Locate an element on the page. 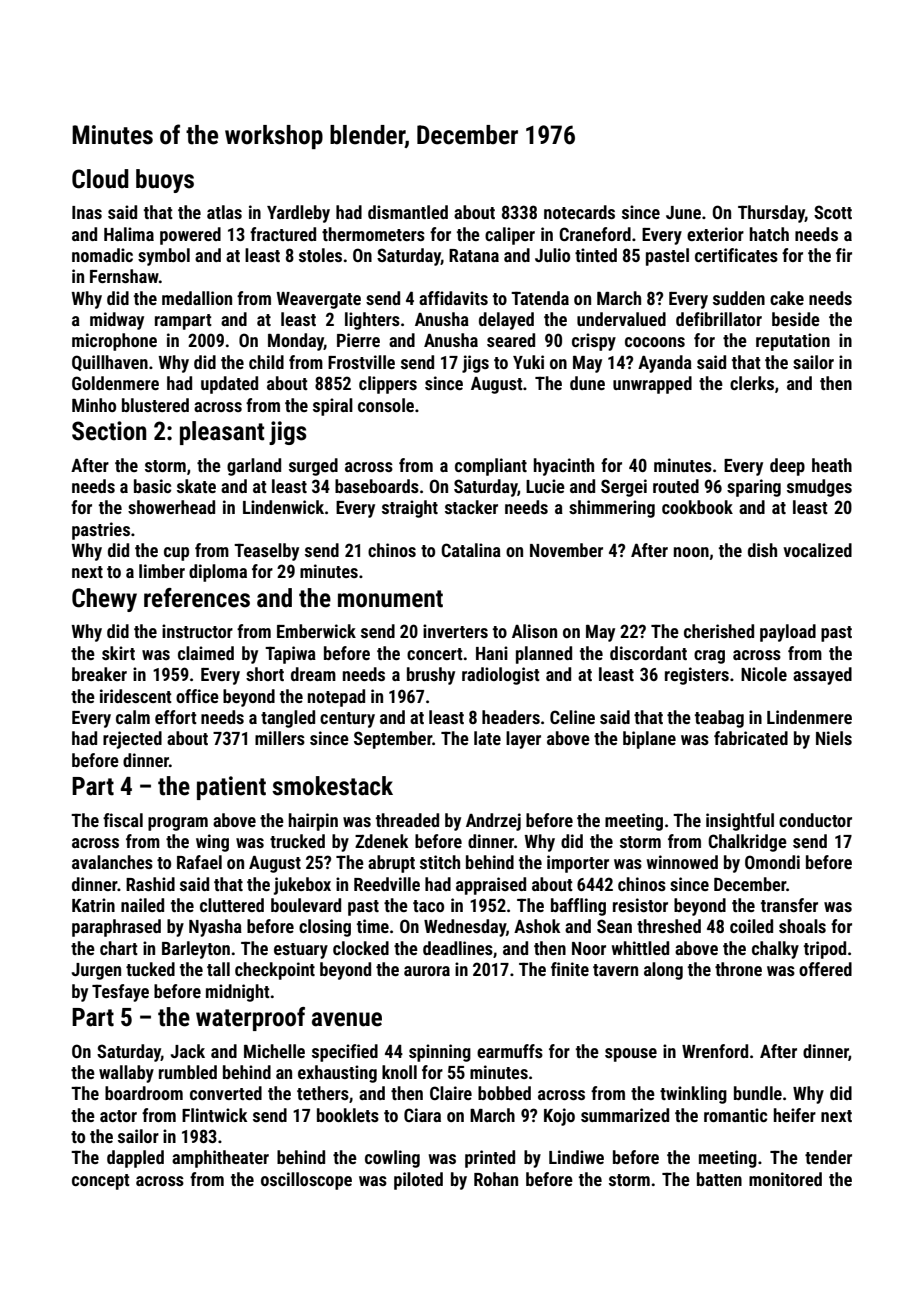 Image resolution: width=924 pixels, height=1308 pixels. effort is located at coordinates (176, 717).
